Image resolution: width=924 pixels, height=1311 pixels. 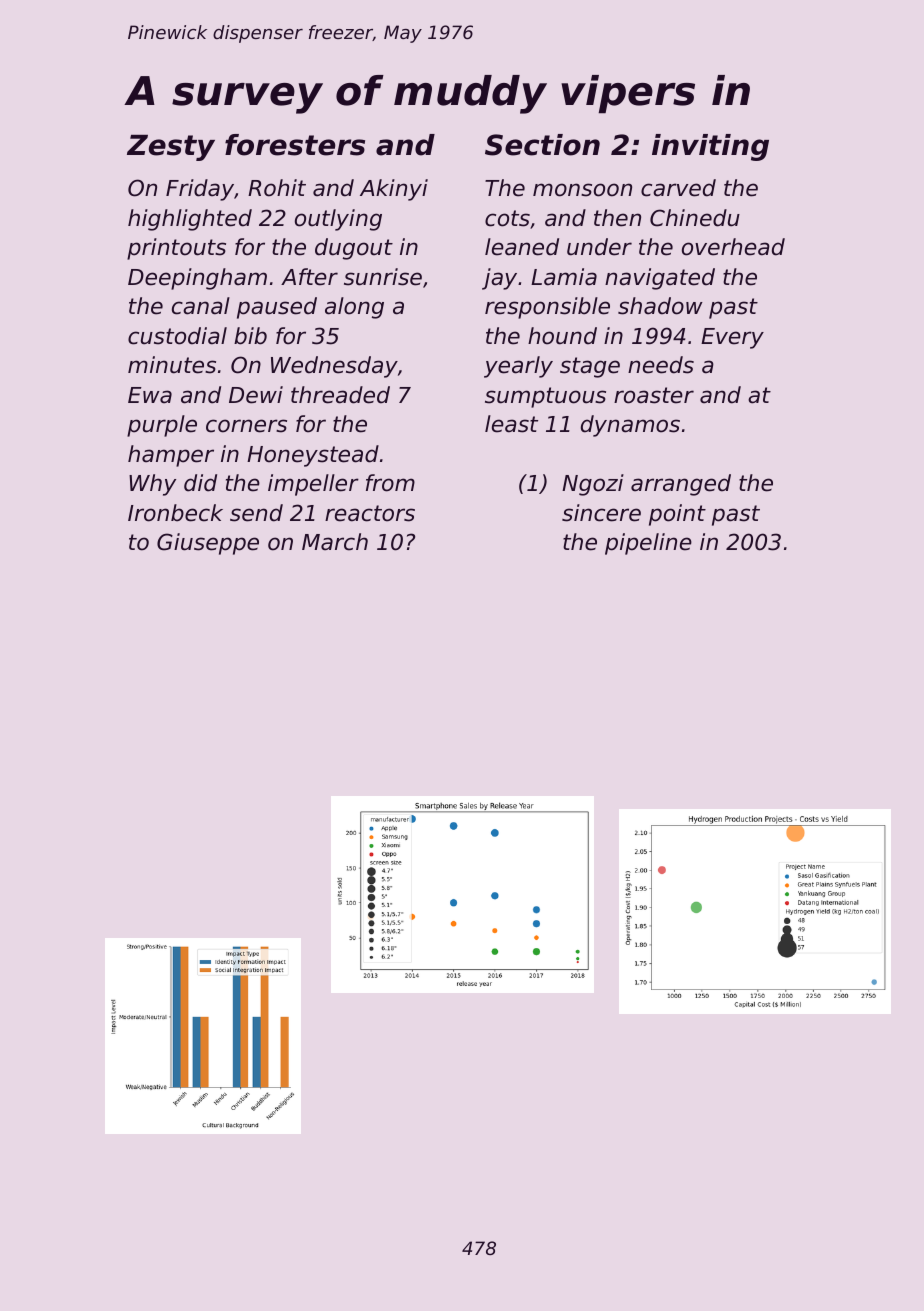 I want to click on leaned, so click(x=522, y=247).
